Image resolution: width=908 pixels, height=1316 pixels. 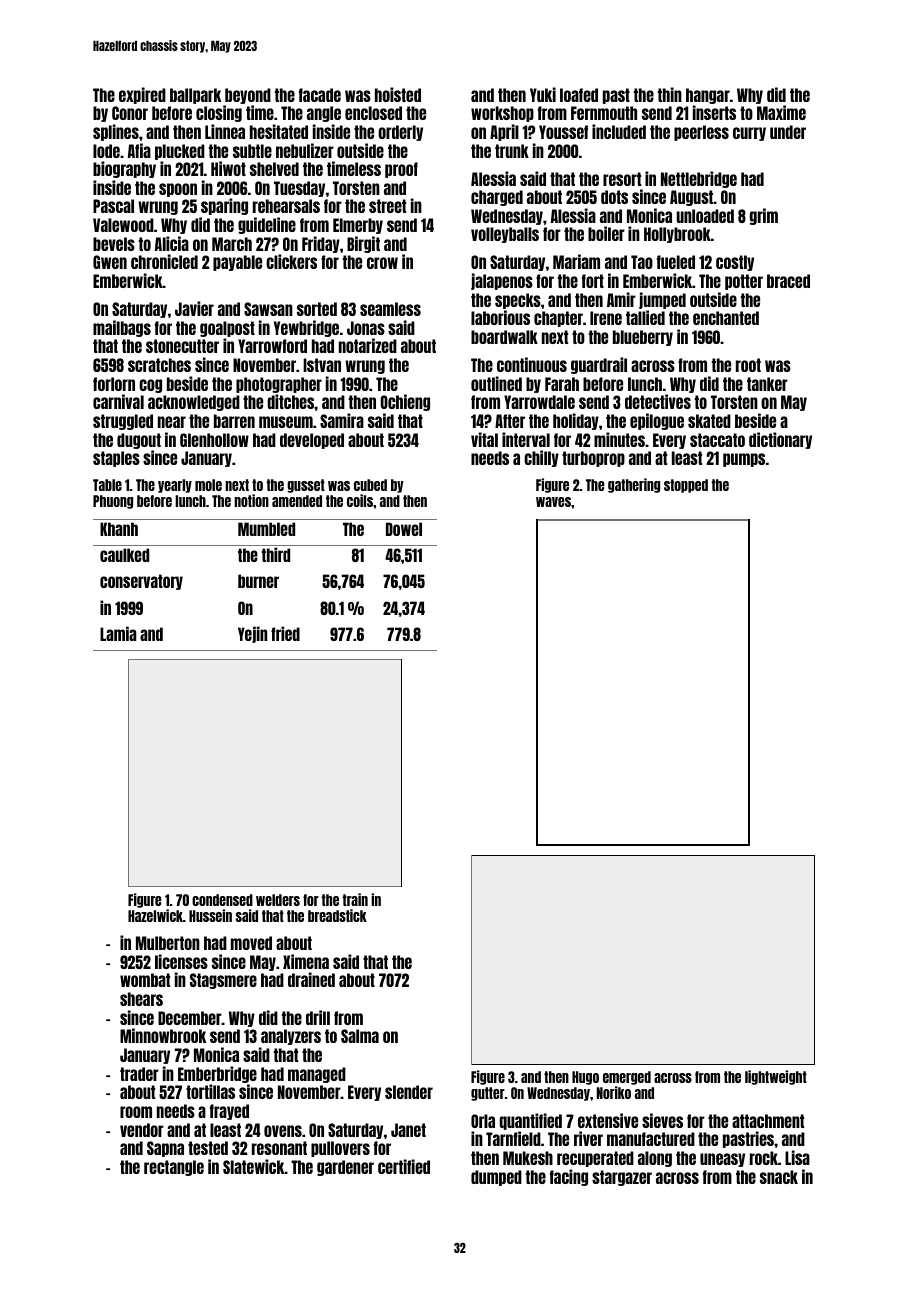 What do you see at coordinates (278, 900) in the screenshot?
I see `welders` at bounding box center [278, 900].
